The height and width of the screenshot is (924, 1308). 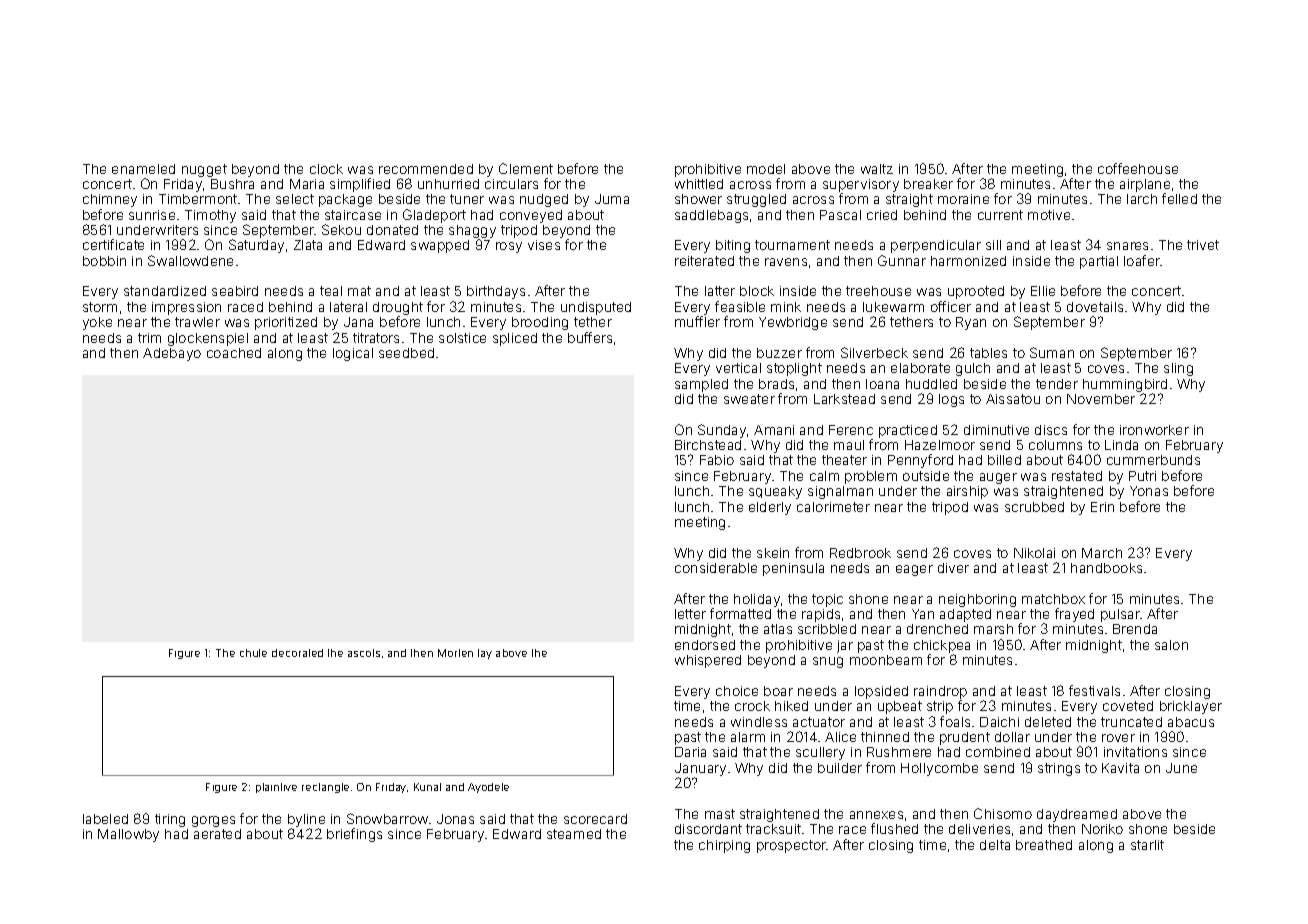 I want to click on aerated, so click(x=217, y=834).
